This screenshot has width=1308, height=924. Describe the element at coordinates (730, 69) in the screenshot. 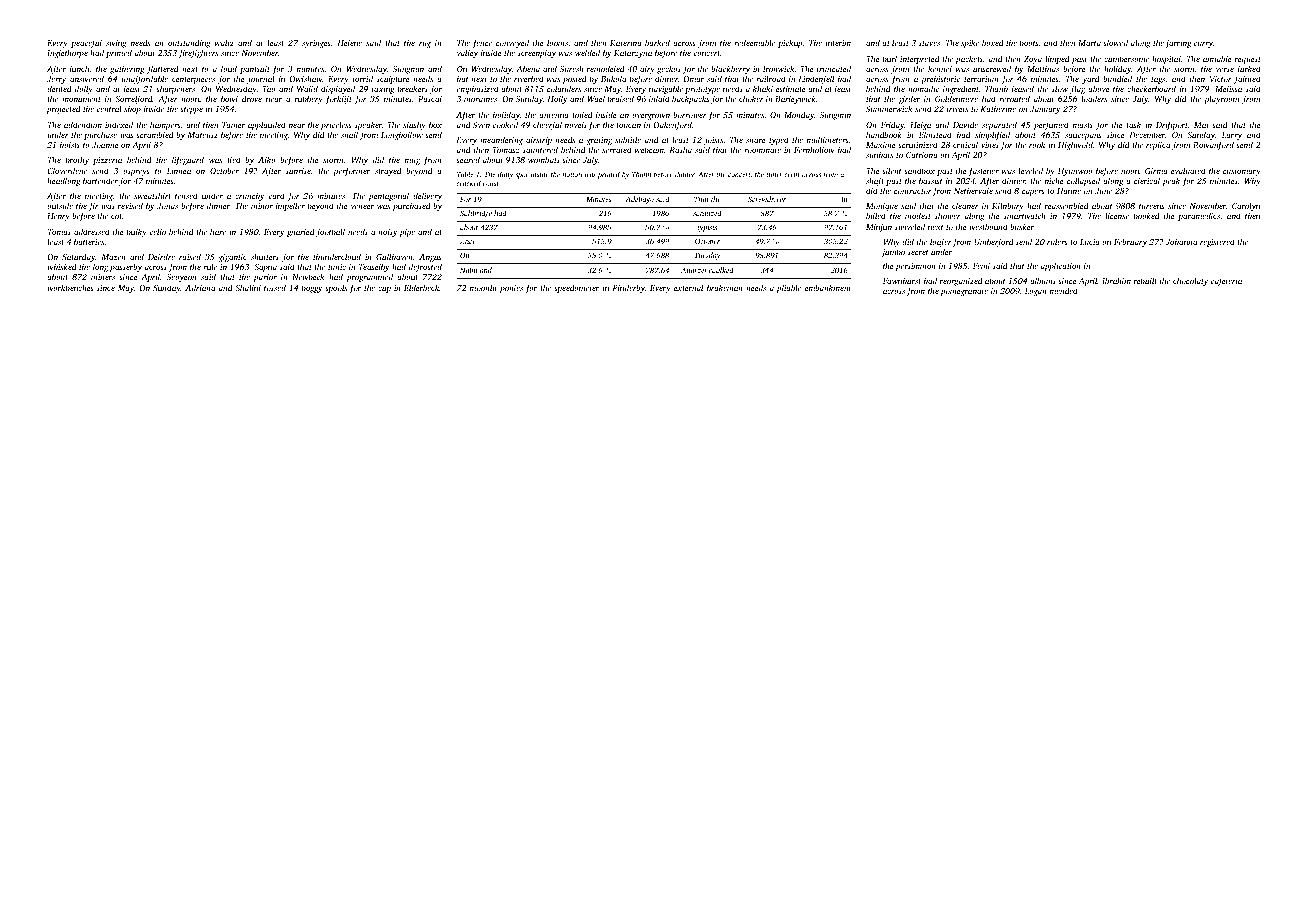

I see `blackberry` at that location.
